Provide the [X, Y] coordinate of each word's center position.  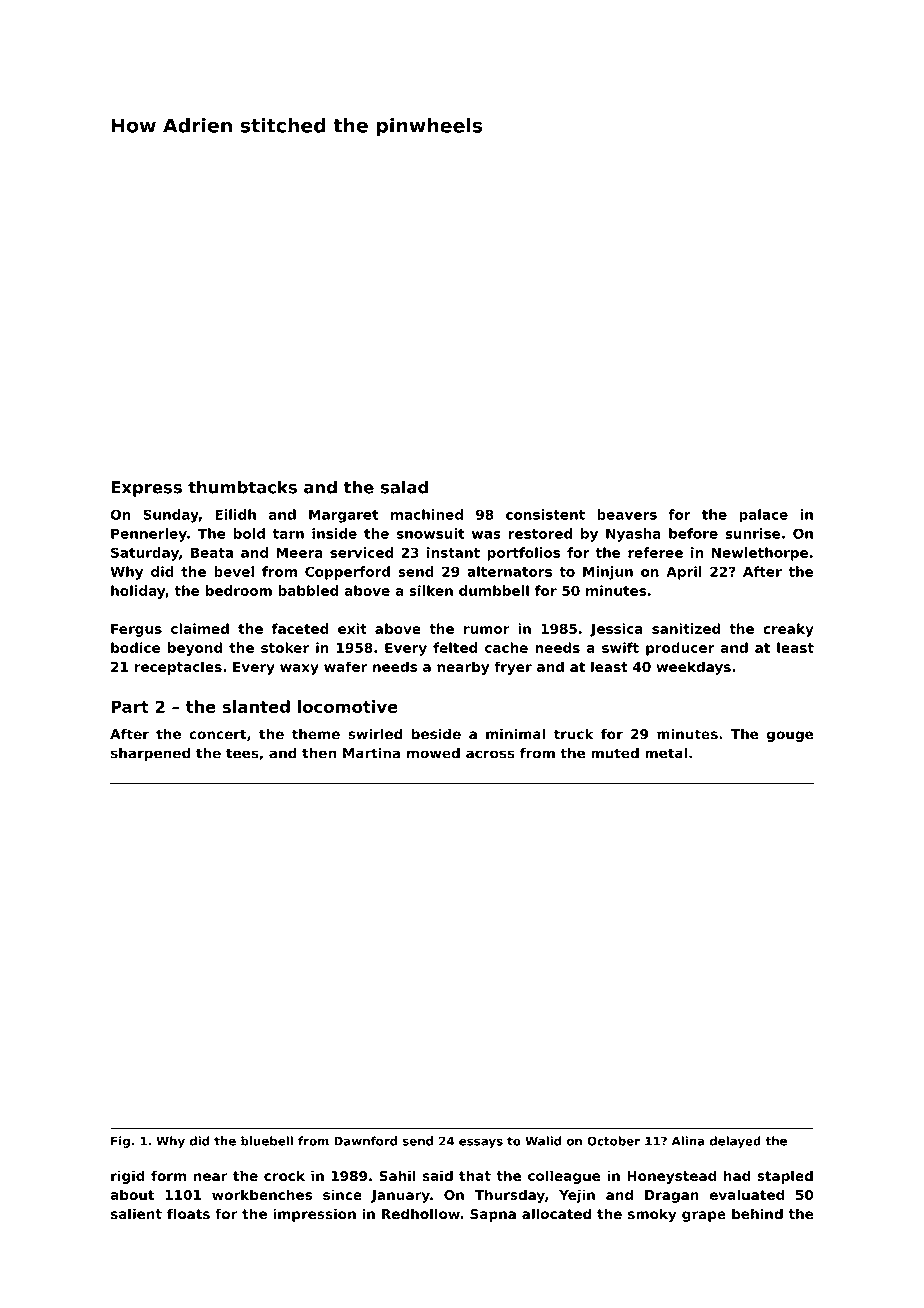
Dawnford [365, 1141]
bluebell [267, 1141]
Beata [212, 553]
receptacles [178, 668]
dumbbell [494, 590]
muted [615, 753]
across [490, 754]
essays [481, 1143]
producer [680, 649]
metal [666, 753]
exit [352, 628]
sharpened [150, 754]
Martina [371, 753]
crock [284, 1175]
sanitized [686, 628]
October [613, 1141]
